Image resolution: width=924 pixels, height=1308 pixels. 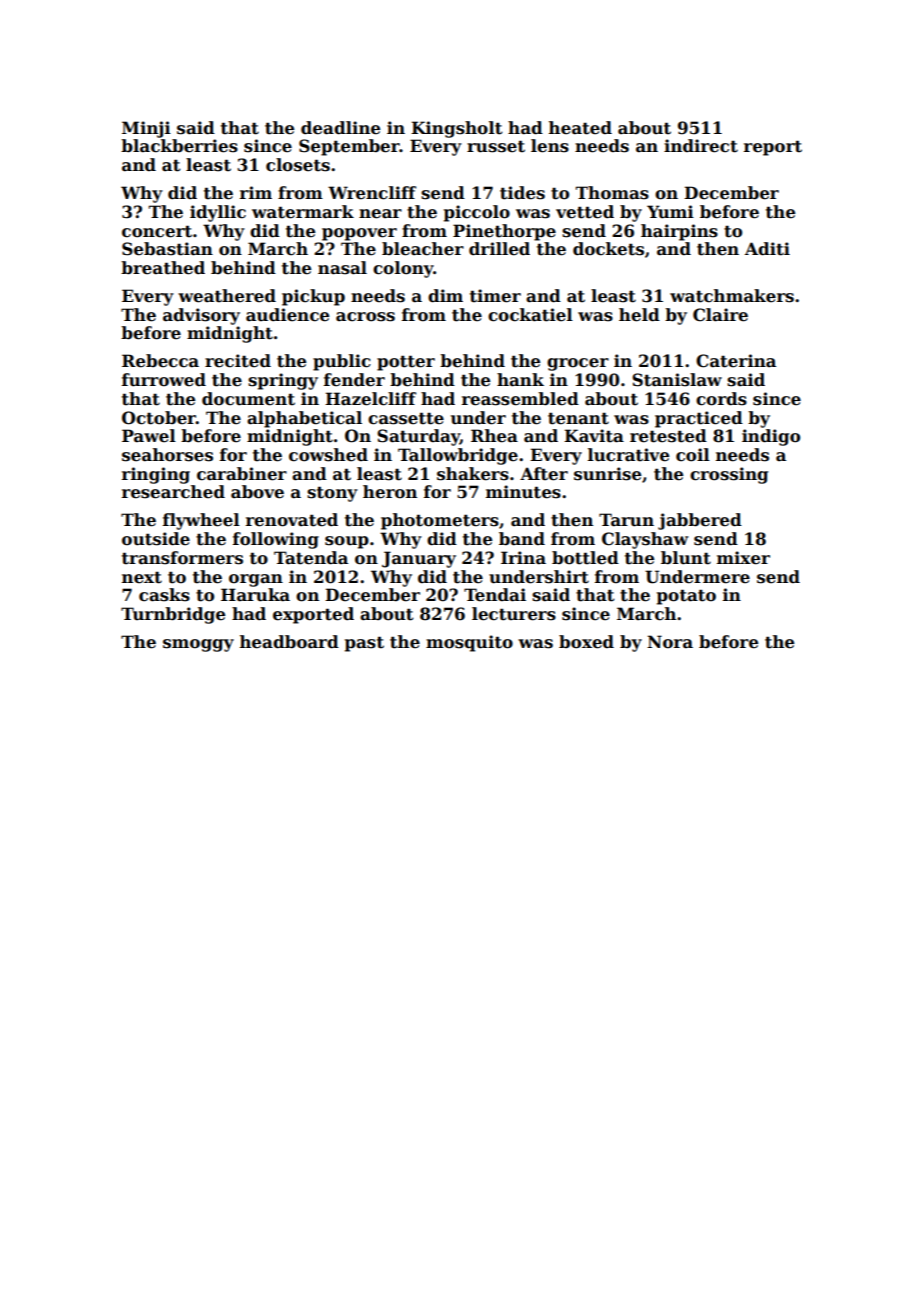 I want to click on mosquito, so click(x=469, y=643).
